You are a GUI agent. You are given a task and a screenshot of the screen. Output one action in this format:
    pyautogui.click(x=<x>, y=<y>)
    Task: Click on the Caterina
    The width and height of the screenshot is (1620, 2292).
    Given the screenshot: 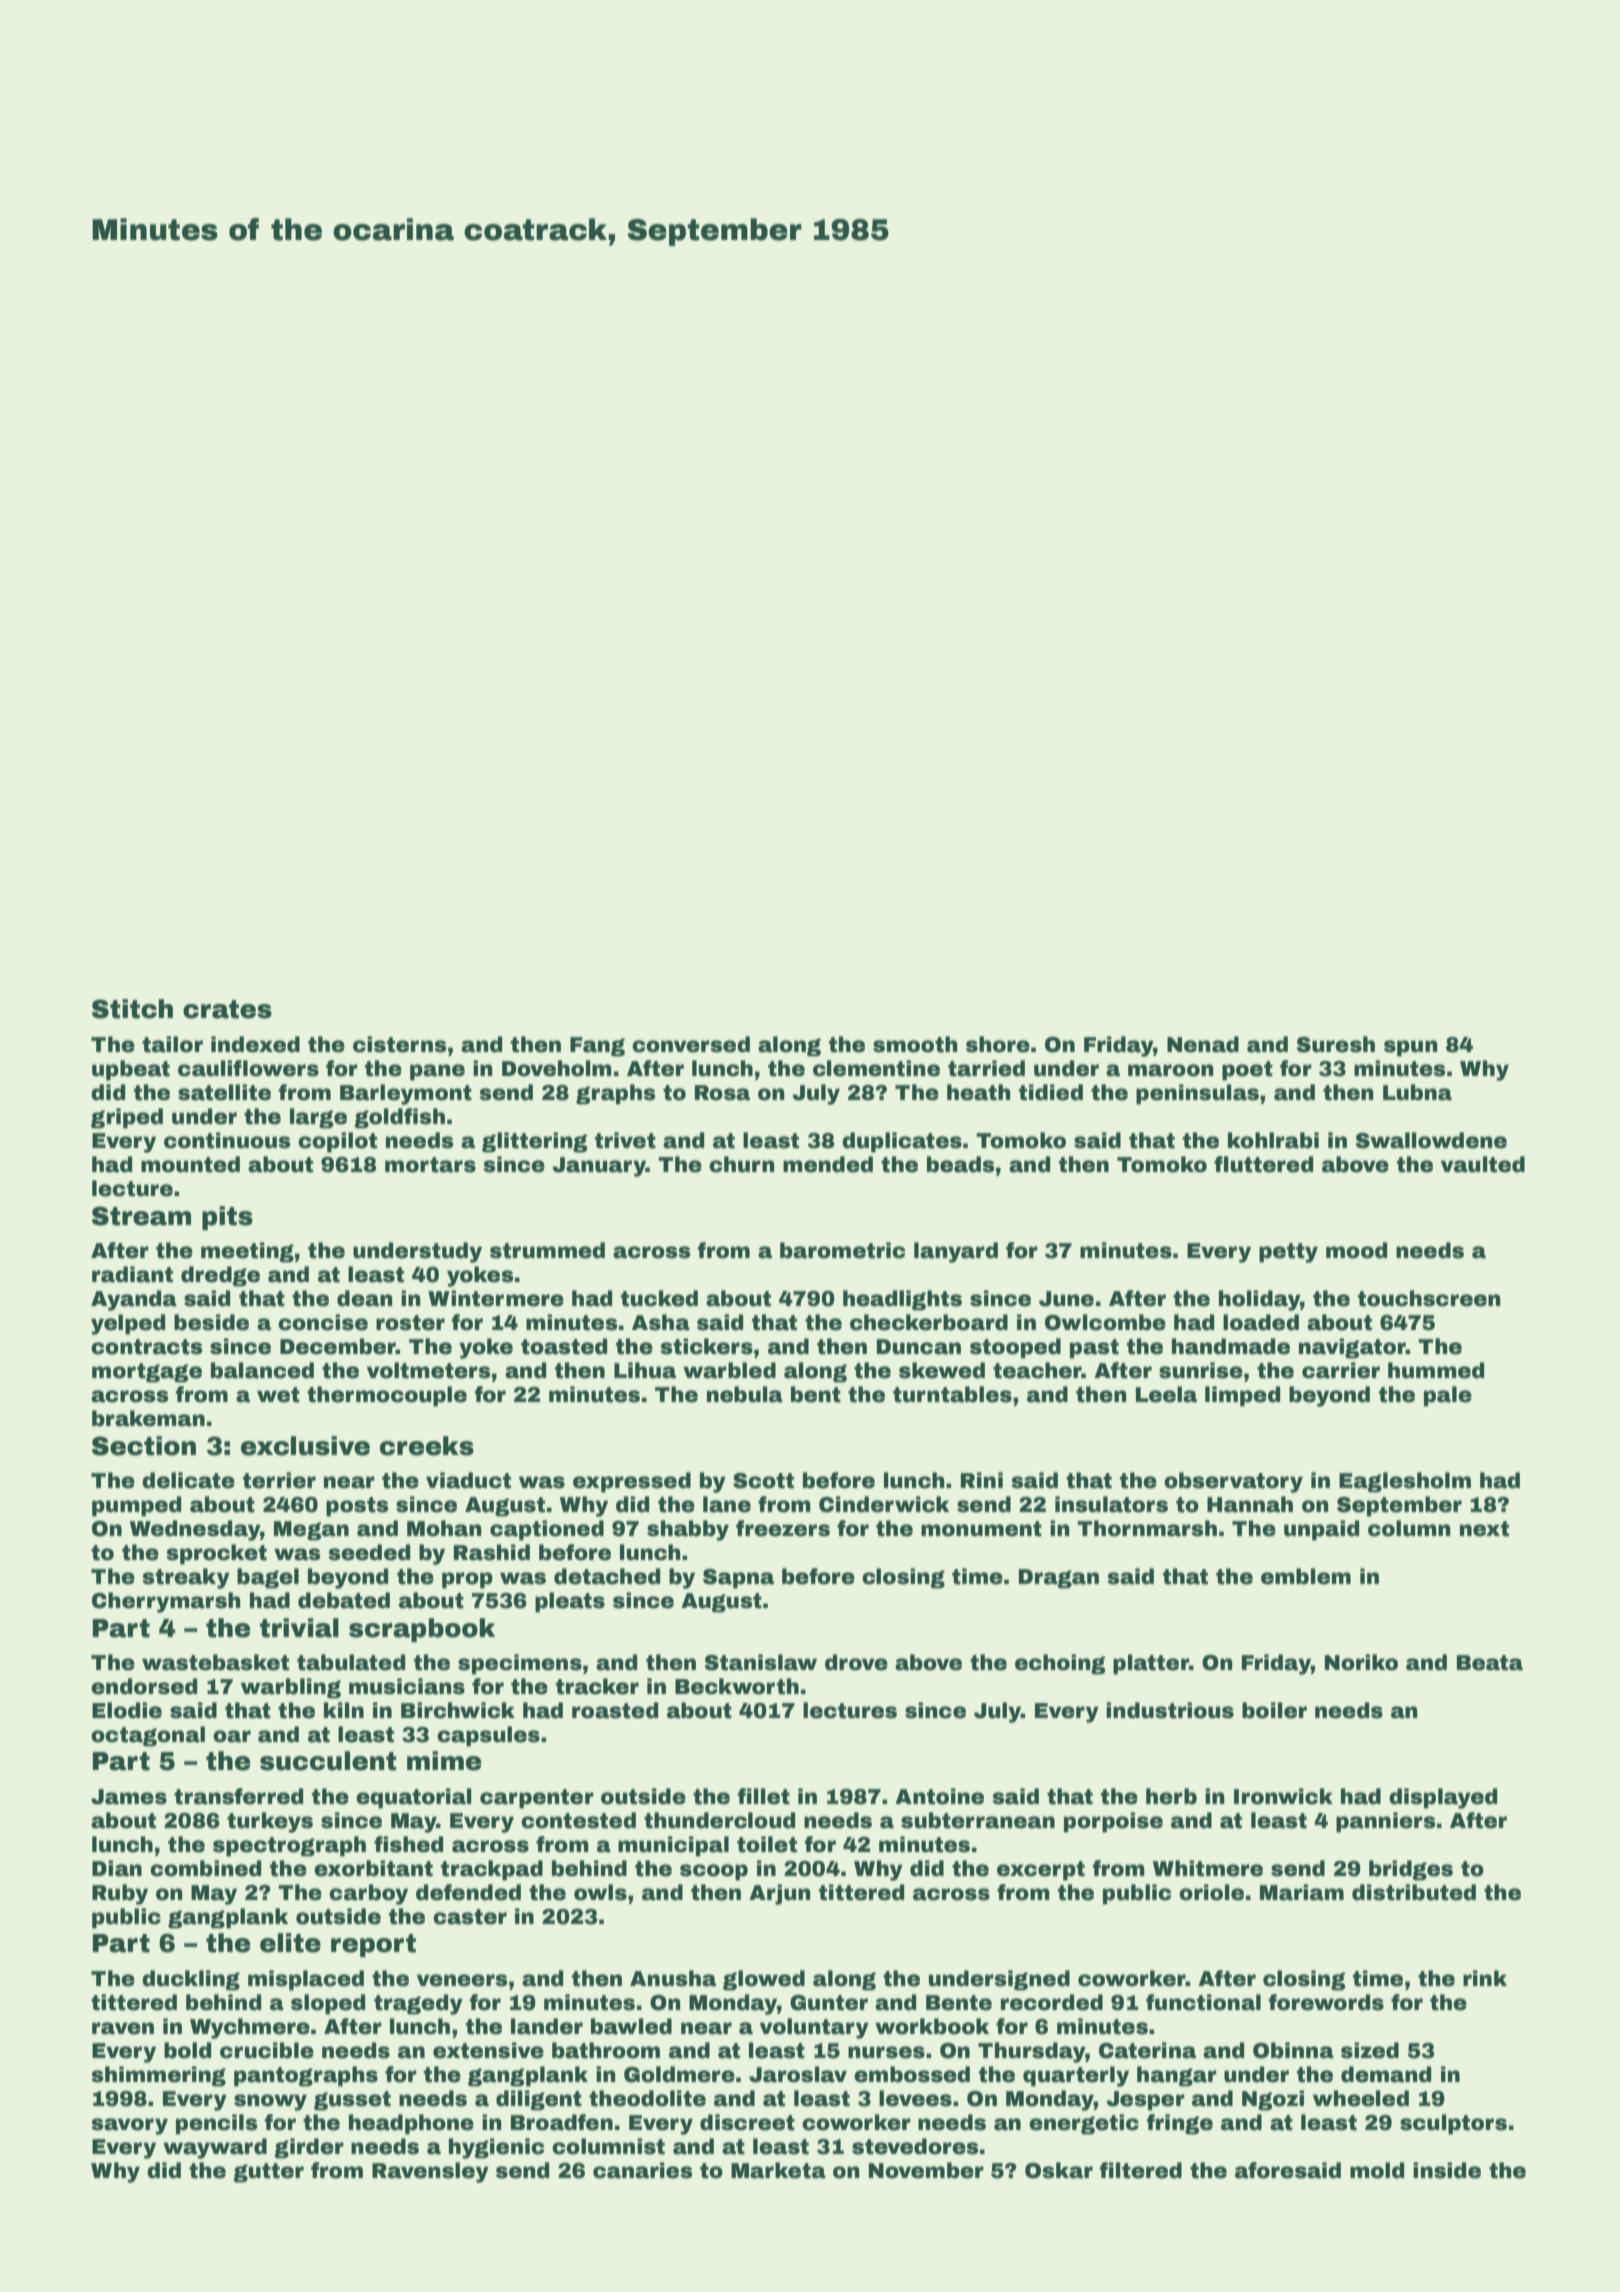 What is the action you would take?
    pyautogui.click(x=1147, y=2050)
